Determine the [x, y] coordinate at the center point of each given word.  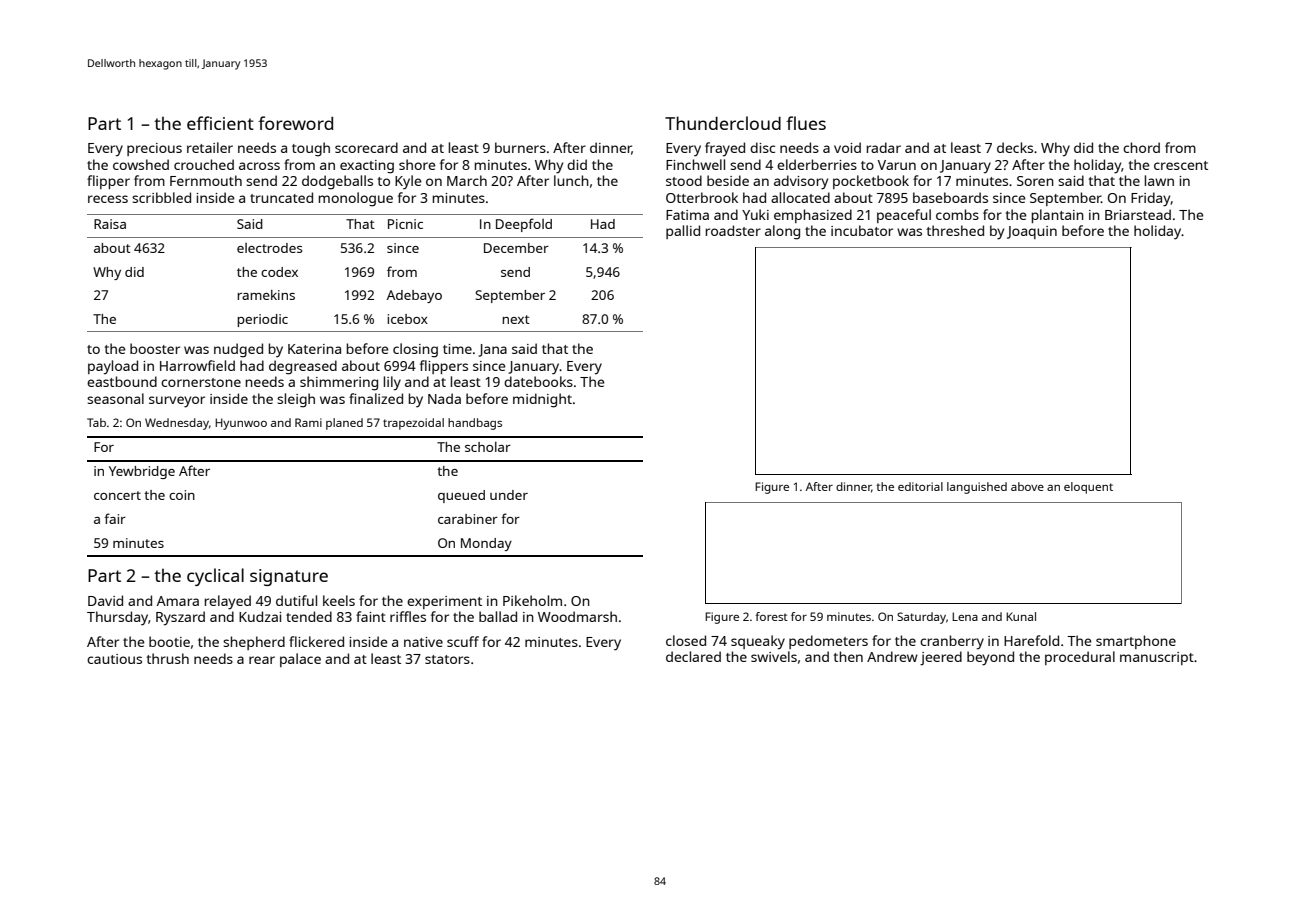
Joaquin [1032, 232]
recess [108, 199]
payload [113, 367]
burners [520, 147]
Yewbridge [142, 472]
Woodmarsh [577, 616]
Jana [492, 350]
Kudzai [260, 616]
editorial [920, 486]
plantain [1058, 216]
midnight [542, 400]
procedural [1080, 658]
